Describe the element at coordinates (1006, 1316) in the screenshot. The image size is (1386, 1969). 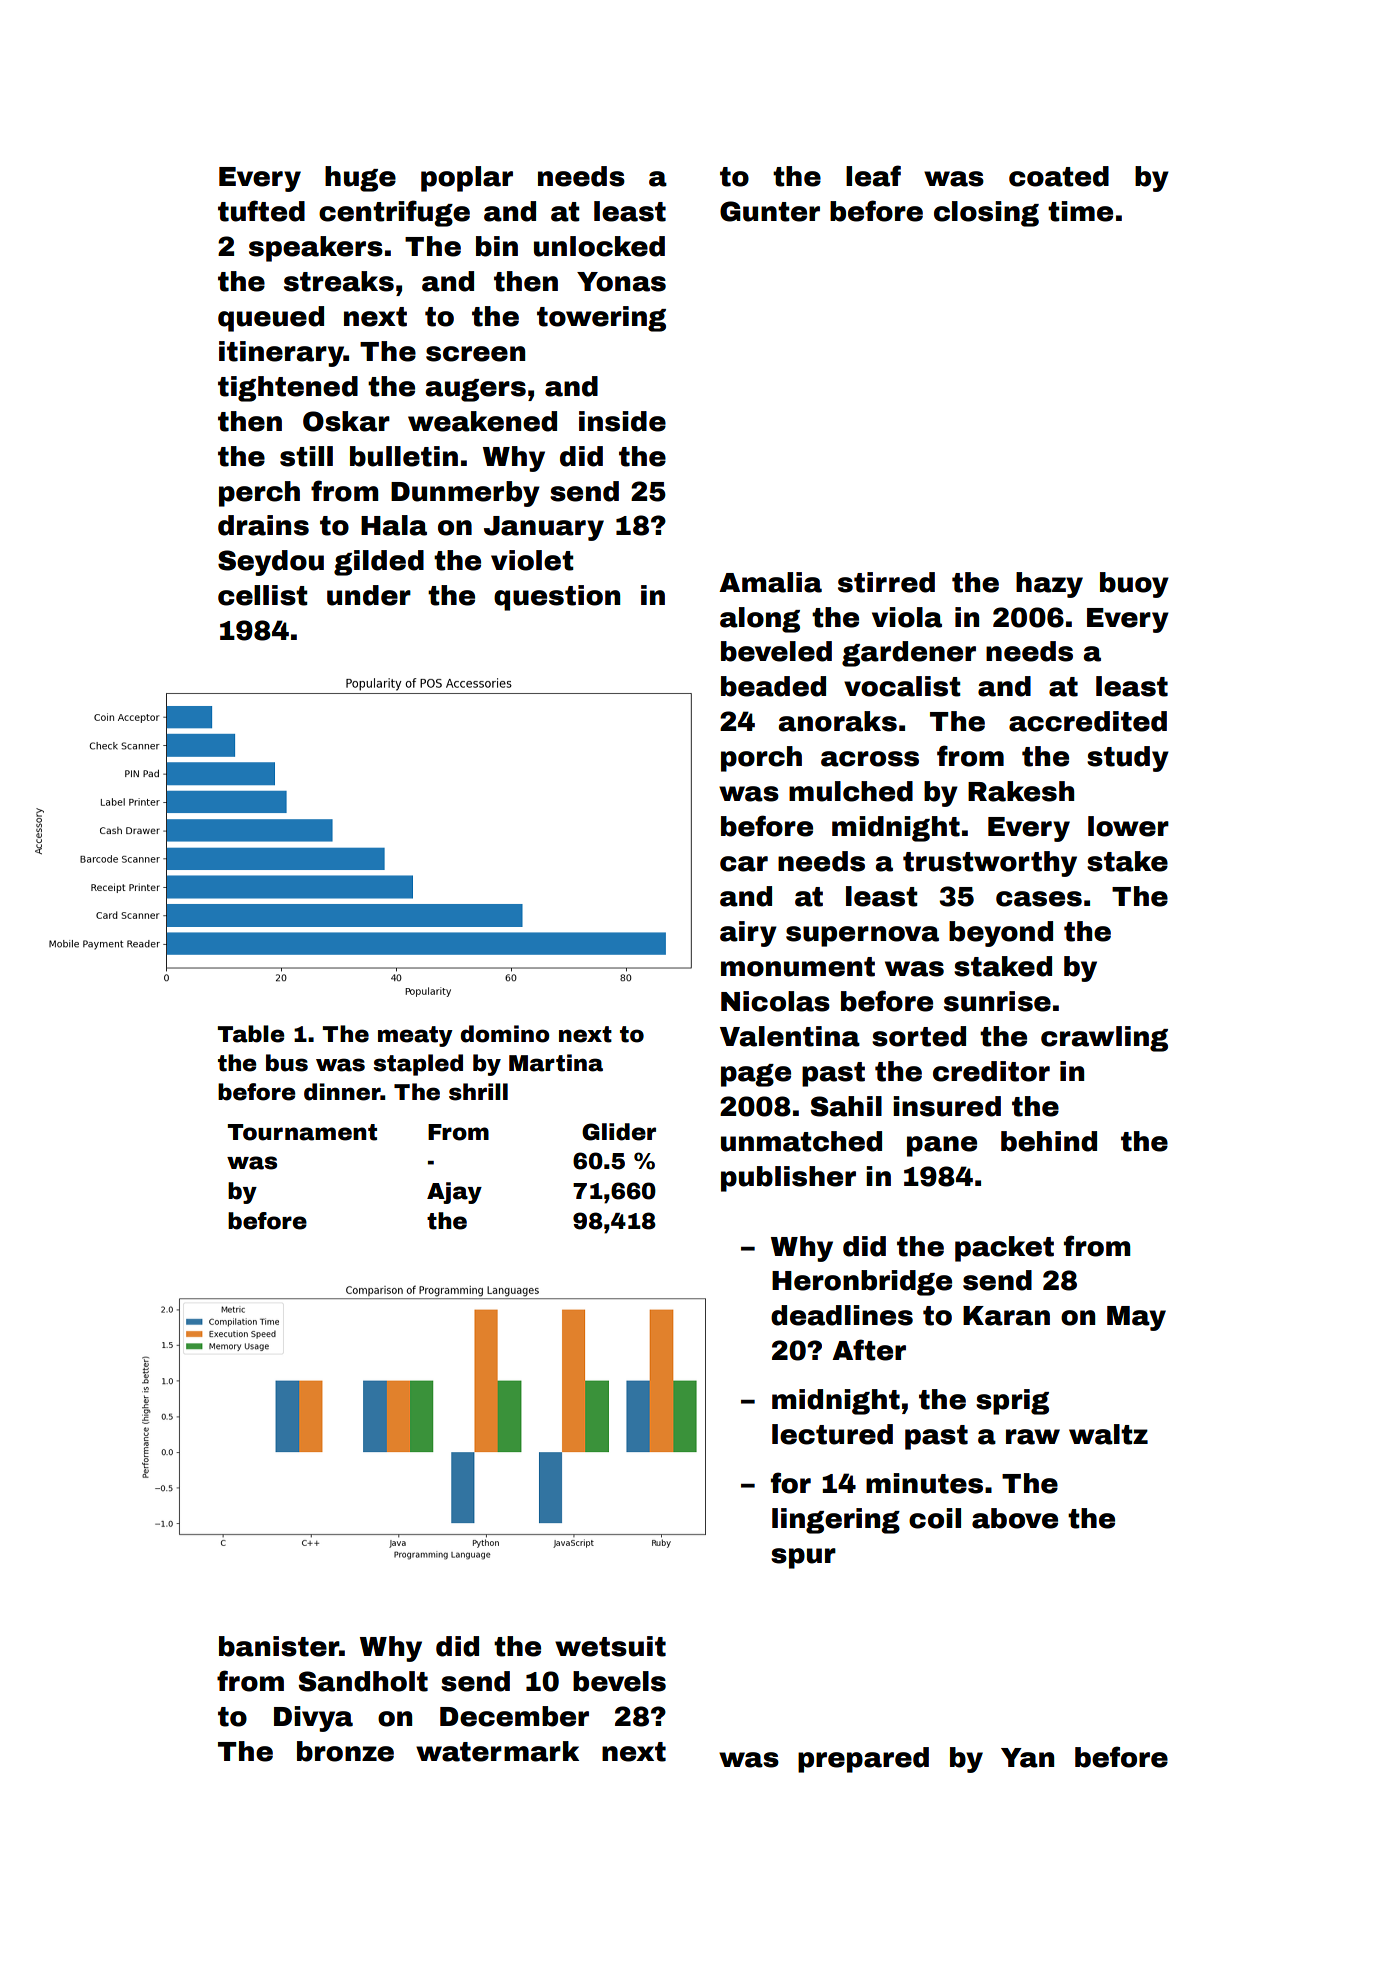
I see `Karan` at that location.
